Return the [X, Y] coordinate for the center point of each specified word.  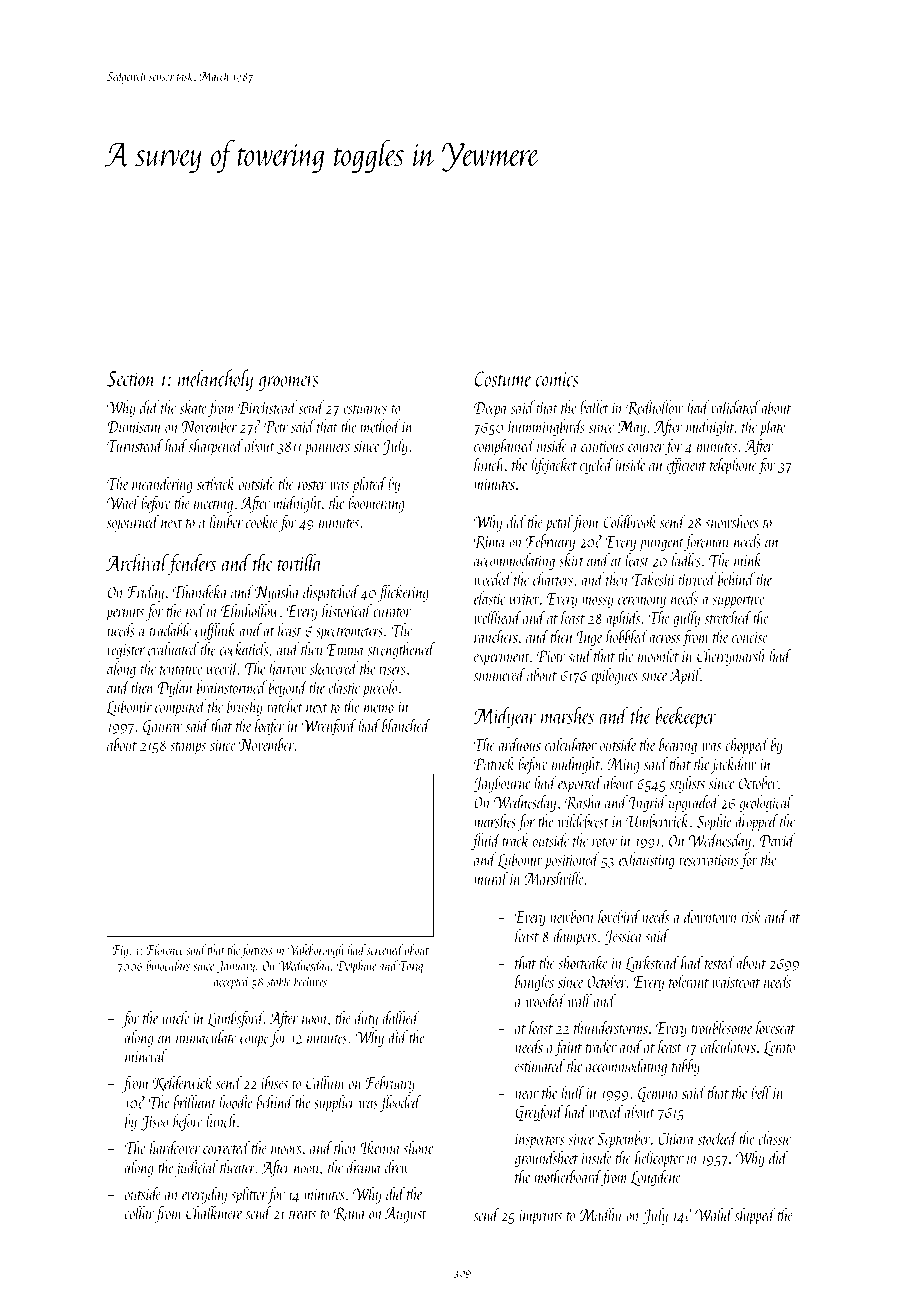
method [381, 426]
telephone [733, 466]
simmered [500, 675]
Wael [123, 503]
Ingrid [648, 803]
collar [140, 1213]
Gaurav [162, 727]
